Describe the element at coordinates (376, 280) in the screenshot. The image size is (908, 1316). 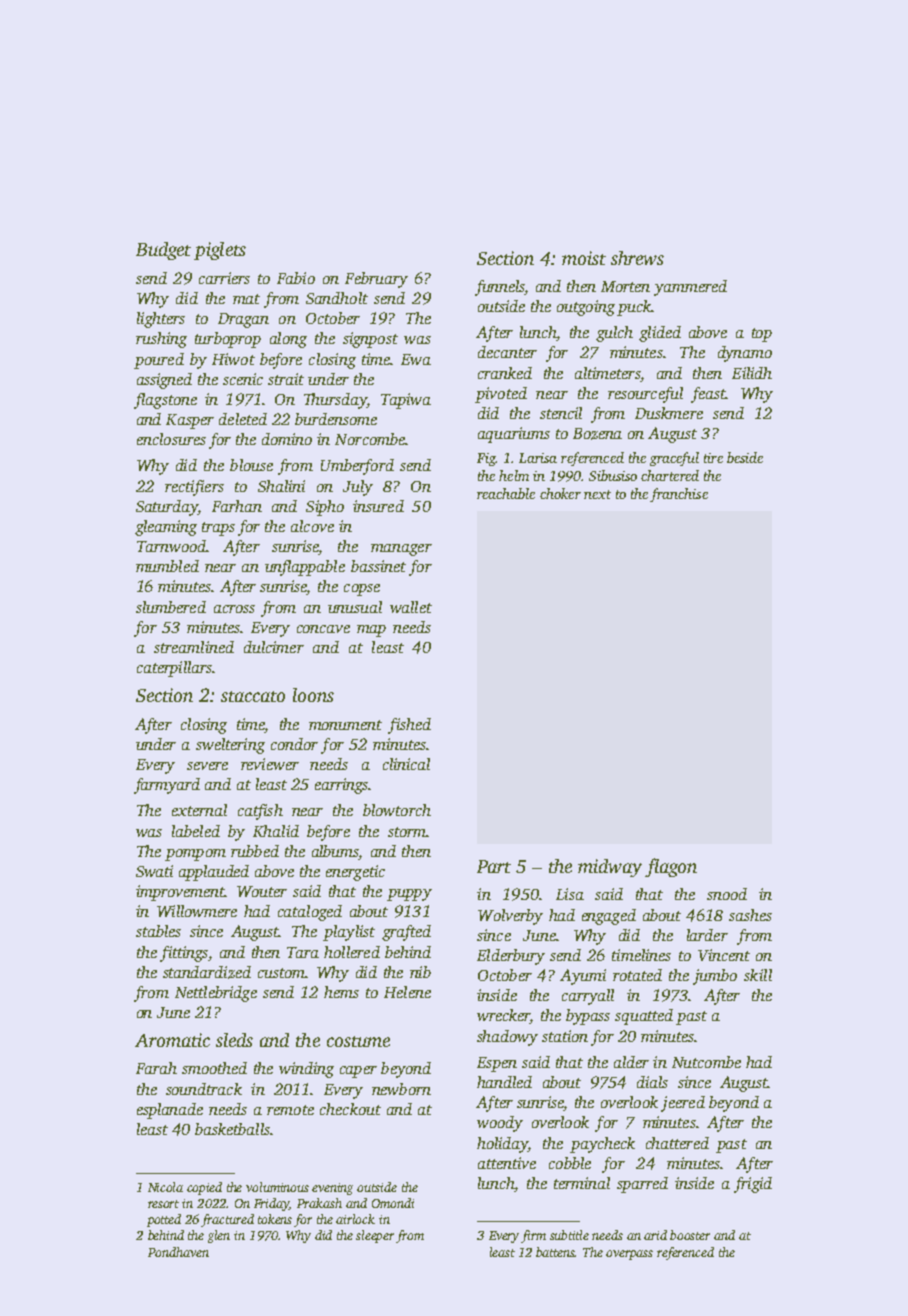
I see `February` at that location.
